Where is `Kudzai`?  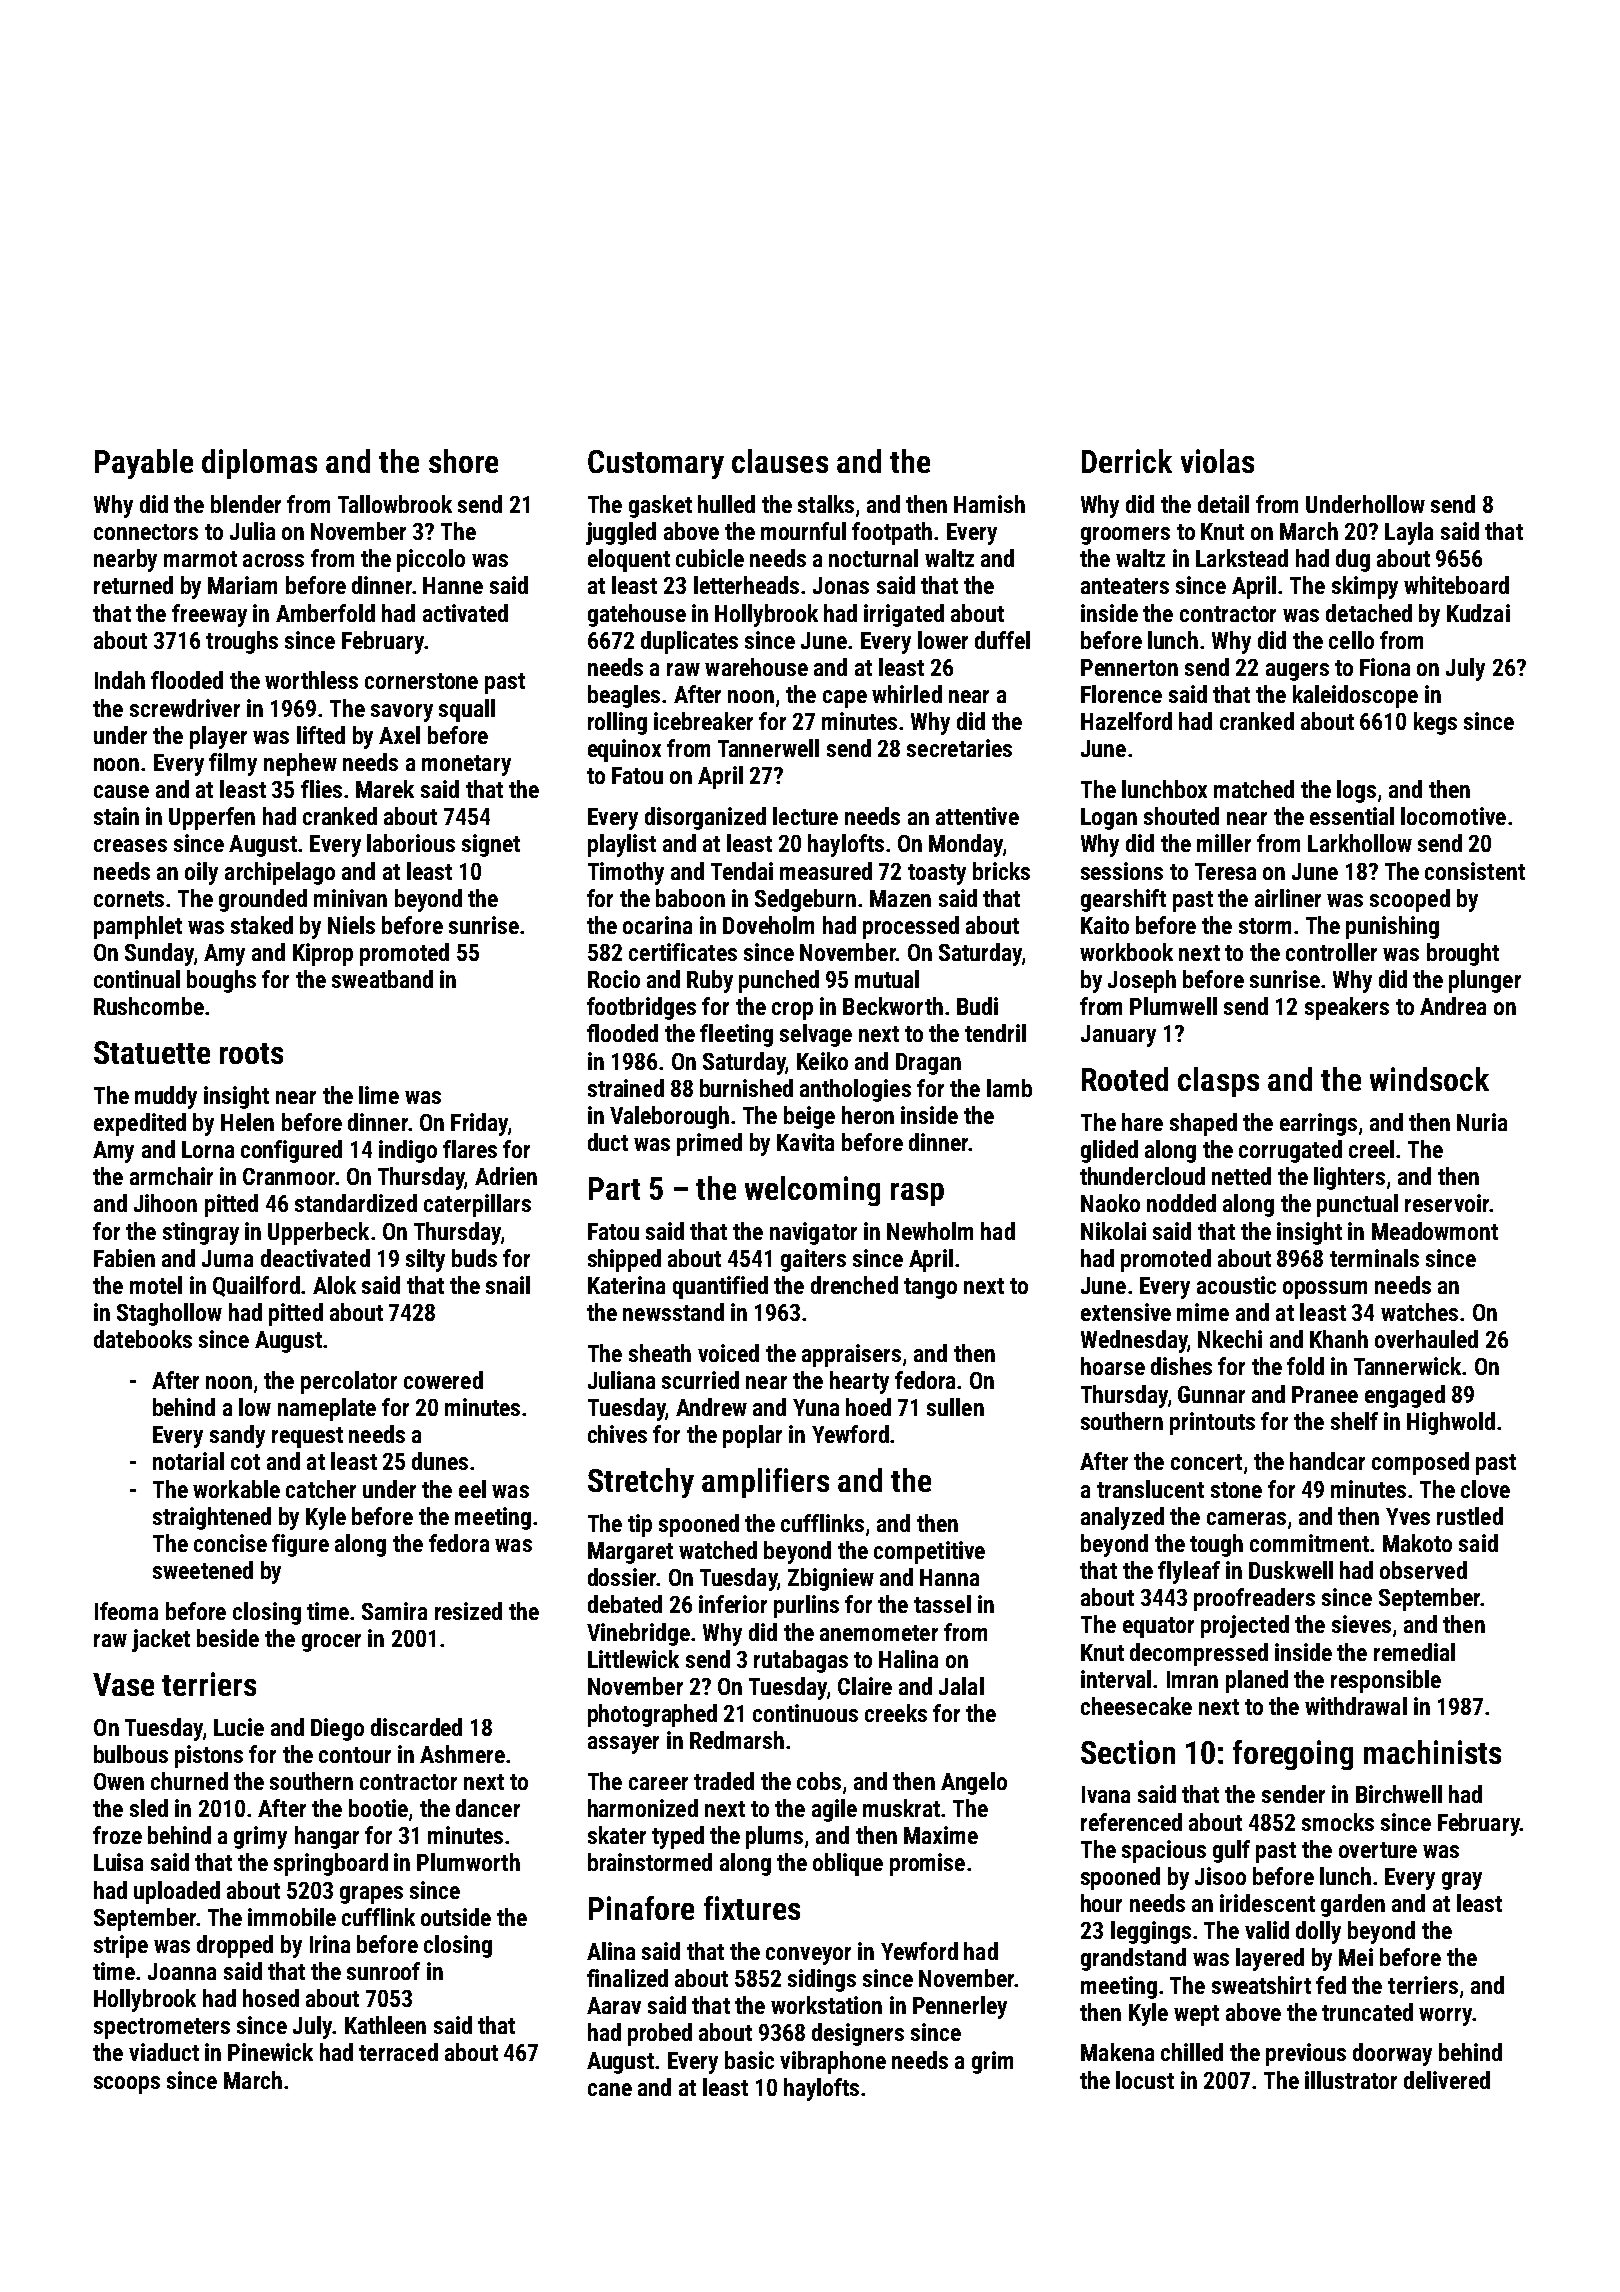 Kudzai is located at coordinates (1478, 613).
